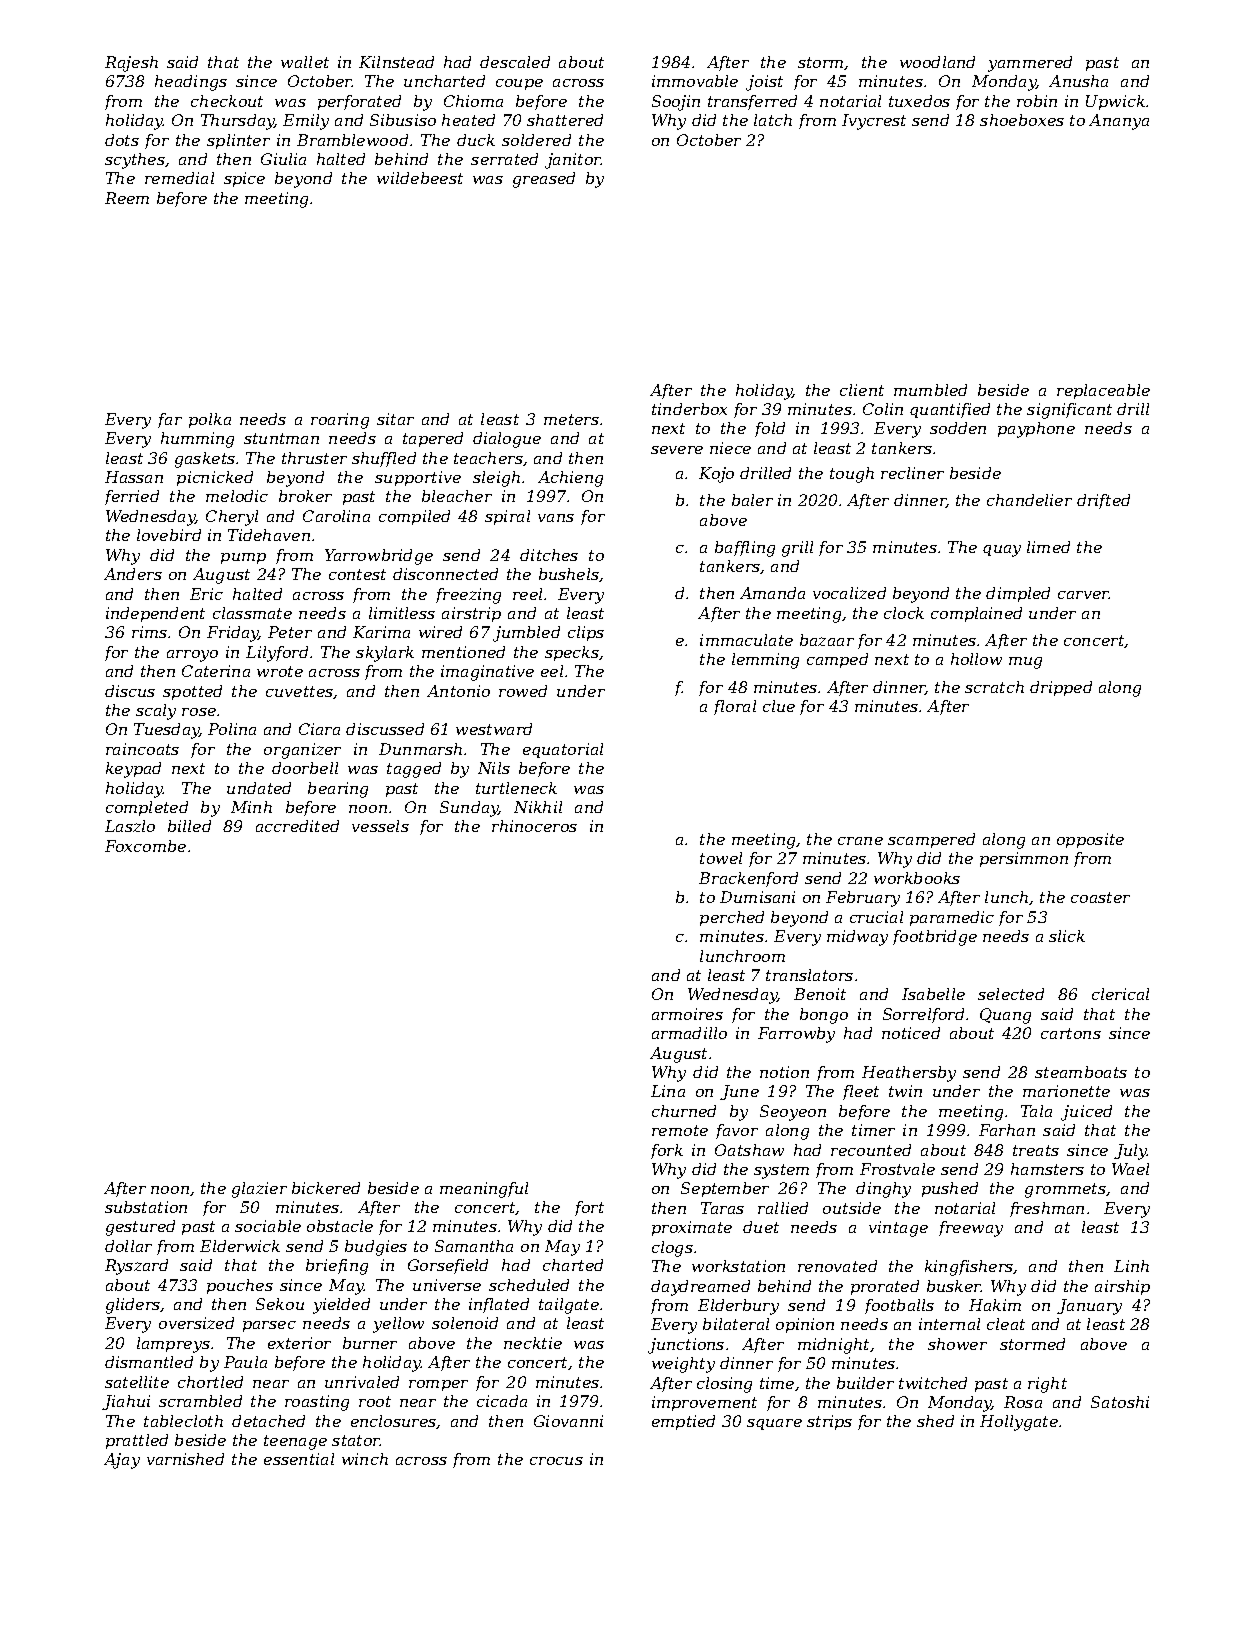 The width and height of the screenshot is (1256, 1626). I want to click on checkout, so click(227, 101).
